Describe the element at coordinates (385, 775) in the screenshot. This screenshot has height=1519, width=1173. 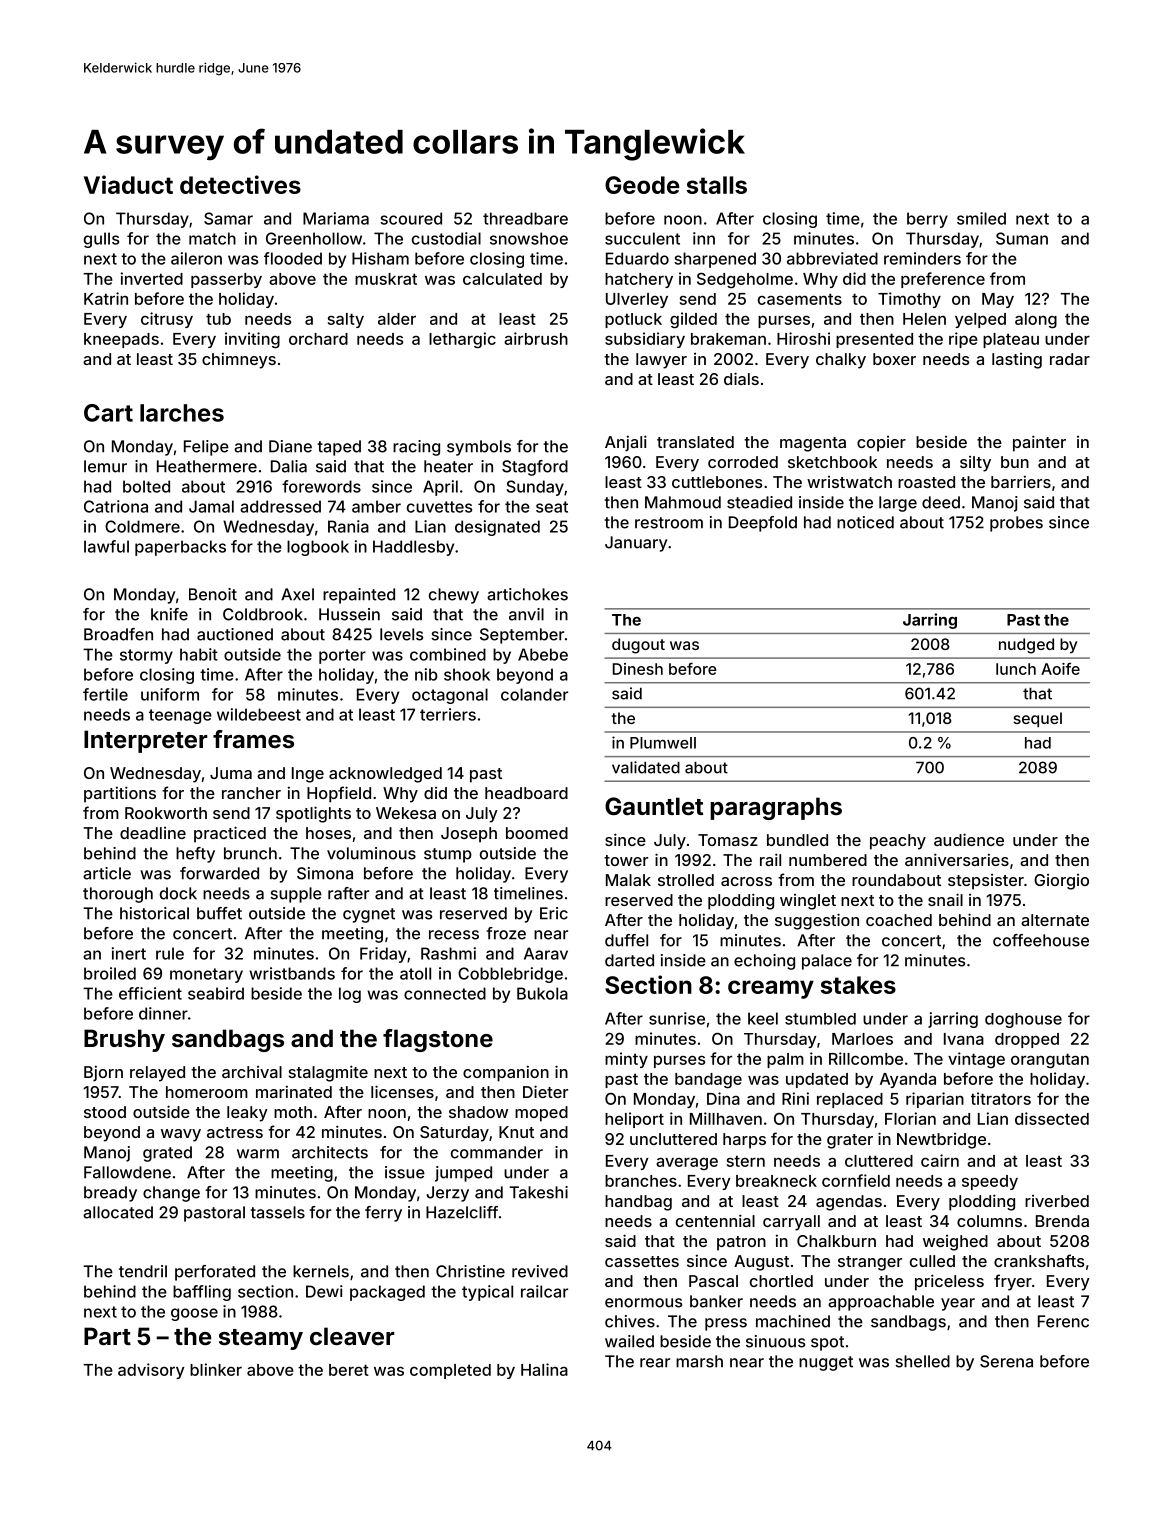
I see `acknowledged` at that location.
